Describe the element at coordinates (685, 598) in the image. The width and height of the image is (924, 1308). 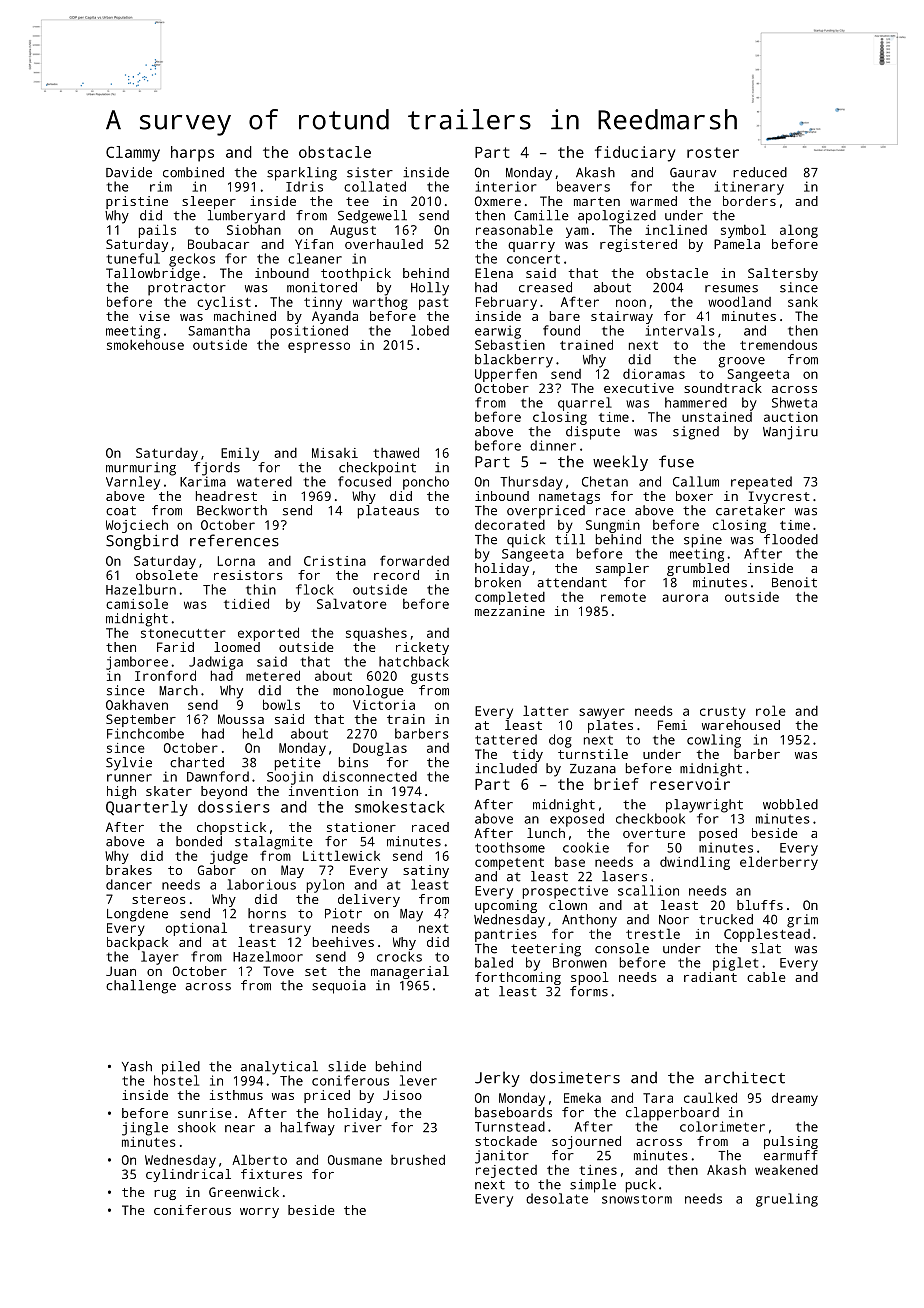
I see `aurora` at that location.
